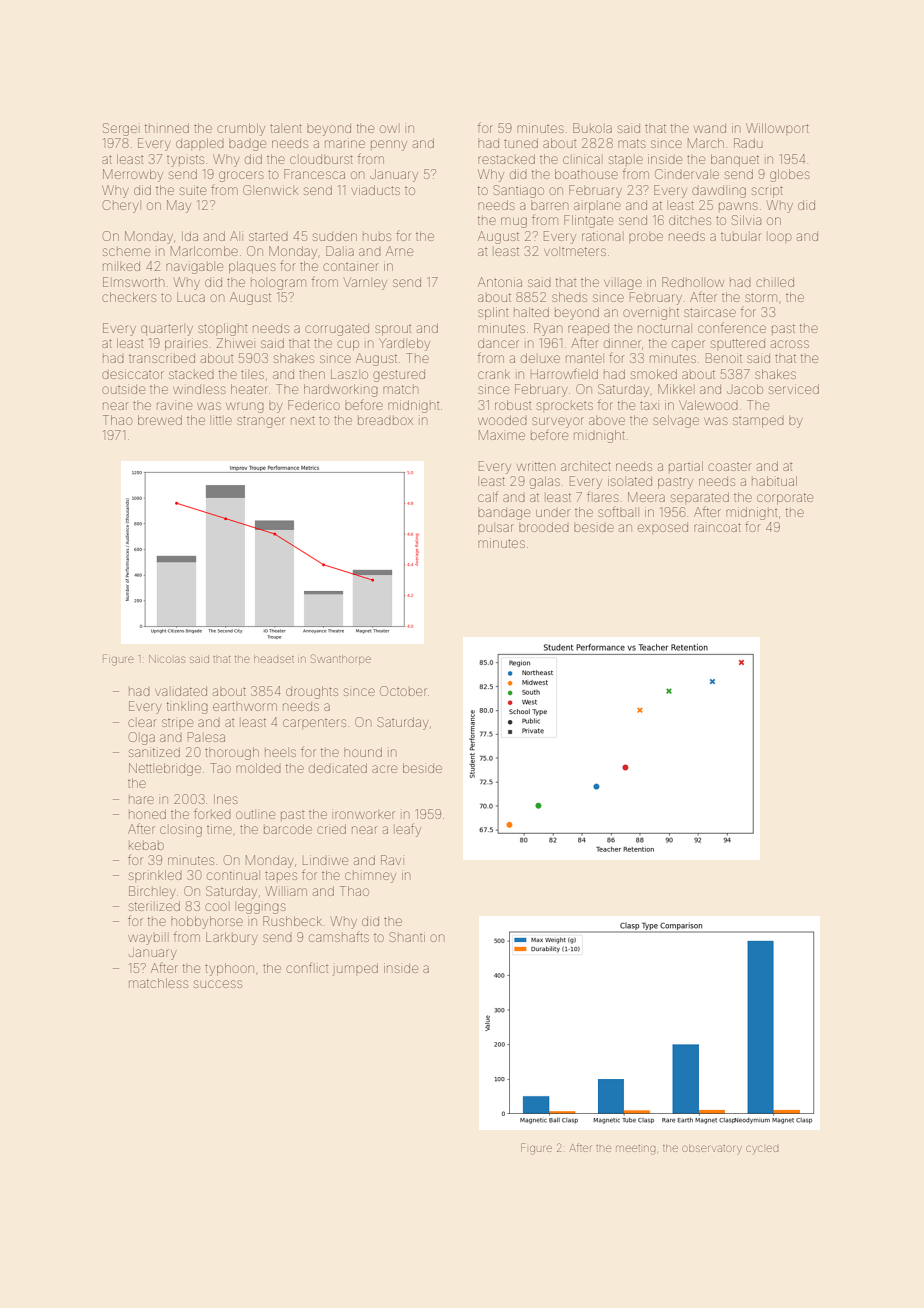  I want to click on leafy, so click(408, 830).
